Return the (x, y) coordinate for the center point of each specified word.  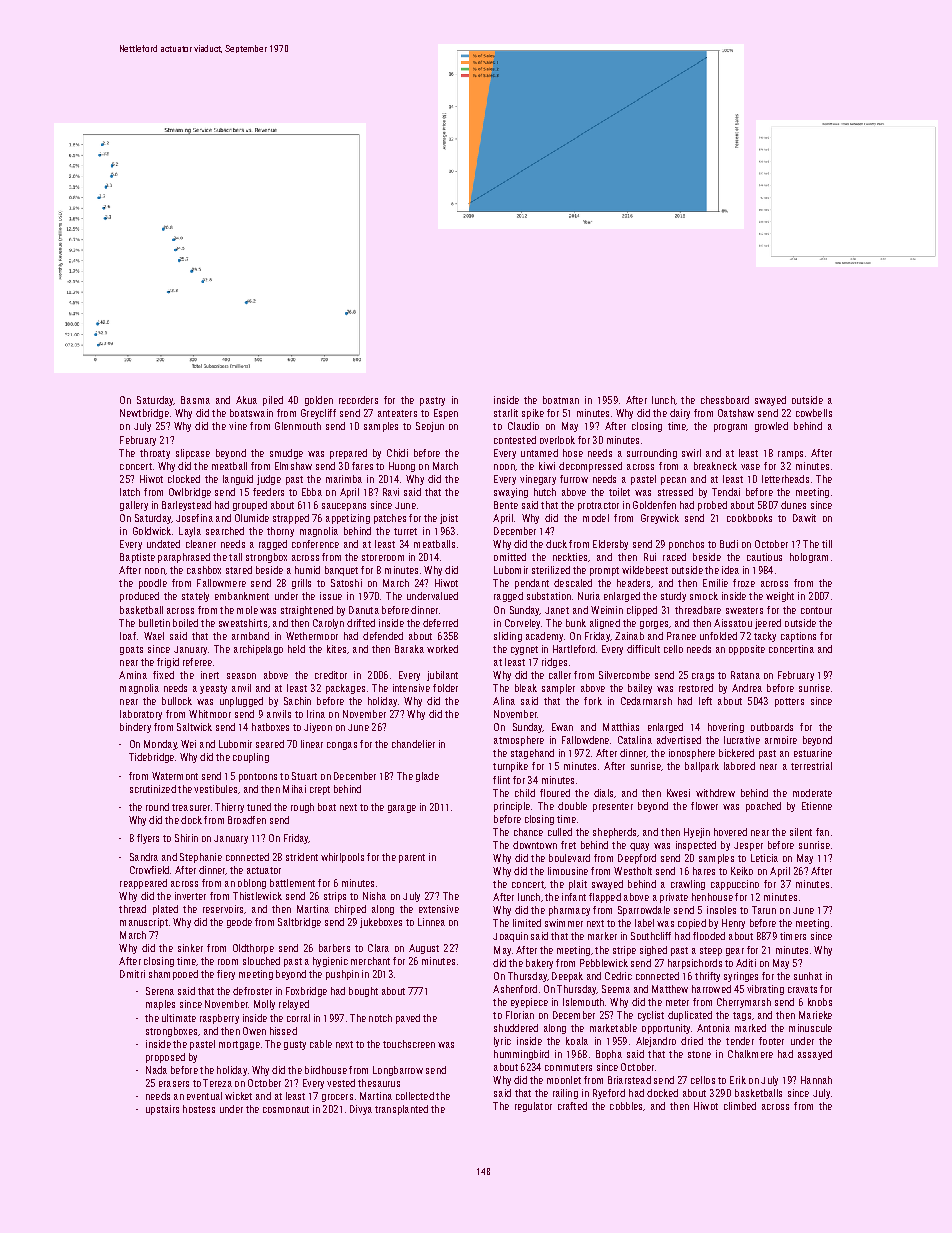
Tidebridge (151, 758)
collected (415, 1096)
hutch (545, 492)
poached (763, 807)
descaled (573, 583)
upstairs (162, 1110)
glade (427, 777)
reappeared (143, 884)
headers (633, 583)
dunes (793, 505)
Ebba (312, 492)
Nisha (374, 896)
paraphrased (184, 558)
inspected (696, 846)
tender (740, 1041)
